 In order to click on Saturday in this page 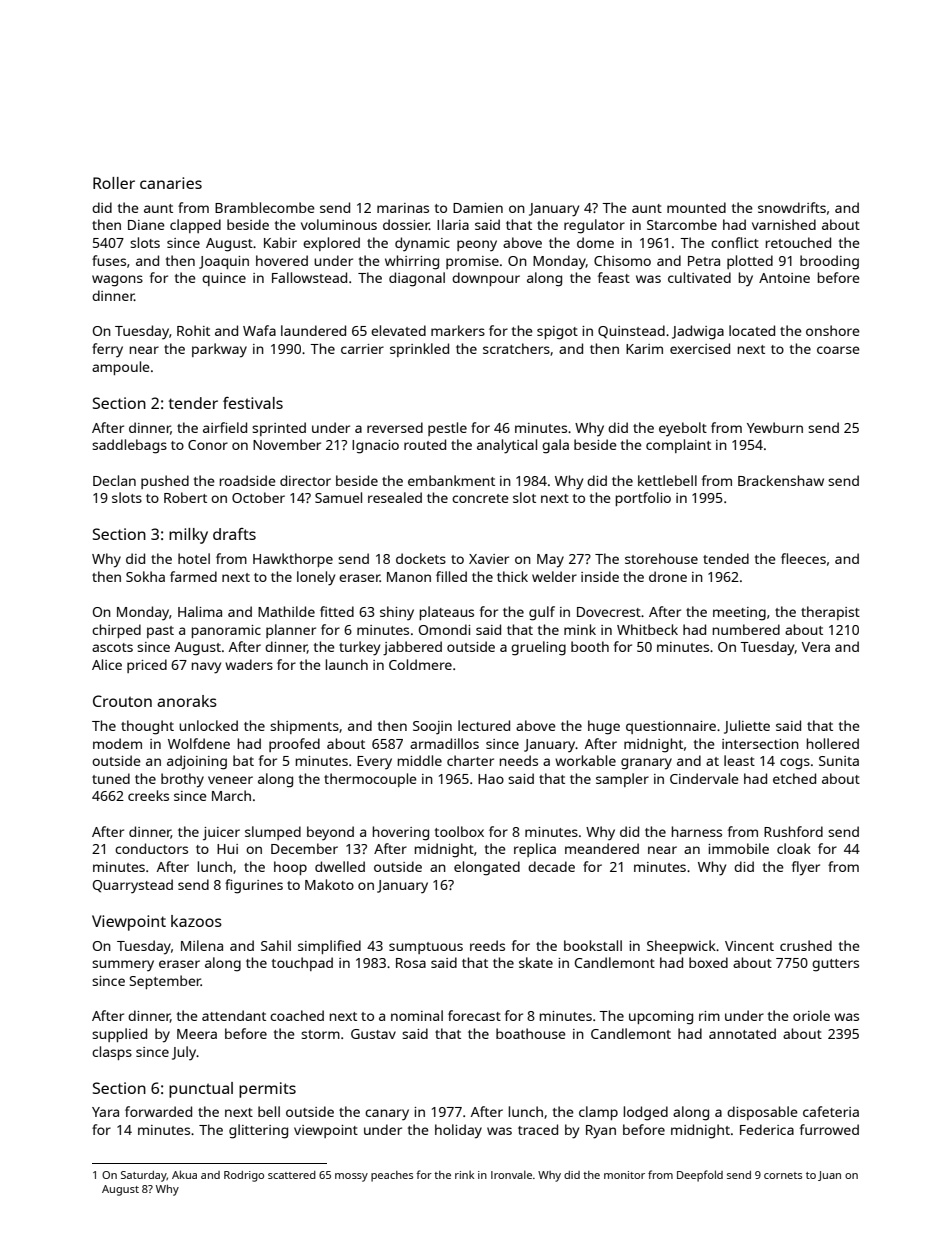, I will do `click(144, 1176)`.
